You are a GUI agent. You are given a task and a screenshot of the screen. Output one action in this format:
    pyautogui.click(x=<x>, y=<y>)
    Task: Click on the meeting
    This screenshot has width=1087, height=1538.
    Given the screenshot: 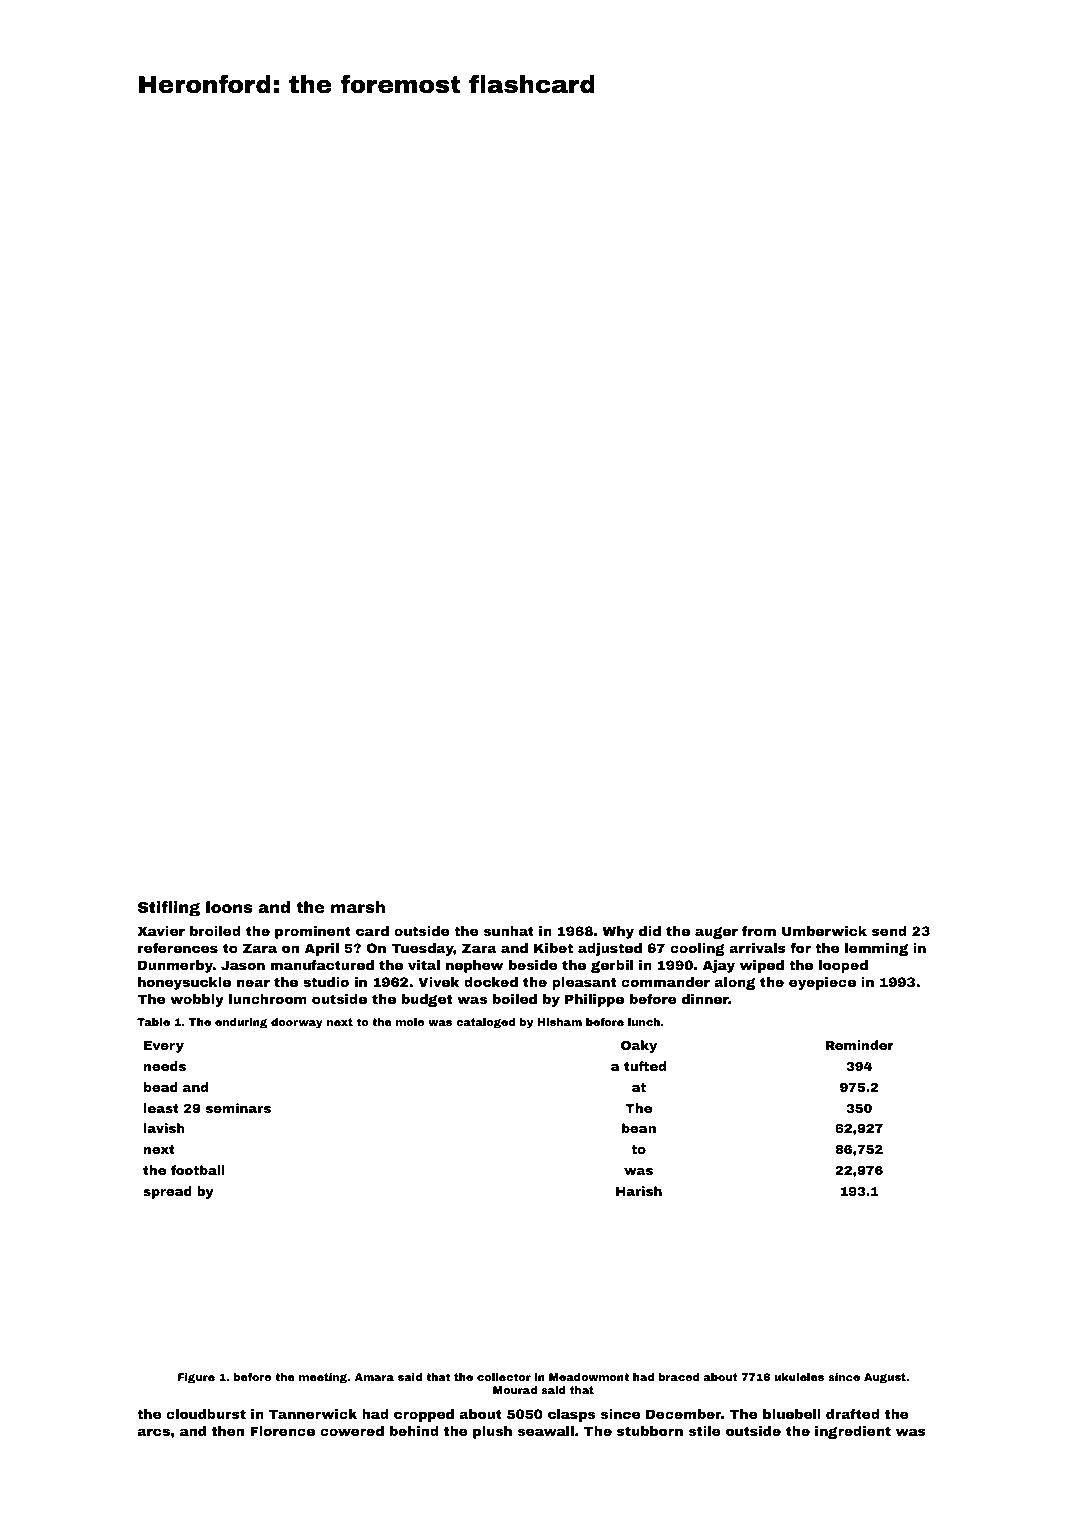 What is the action you would take?
    pyautogui.click(x=323, y=1378)
